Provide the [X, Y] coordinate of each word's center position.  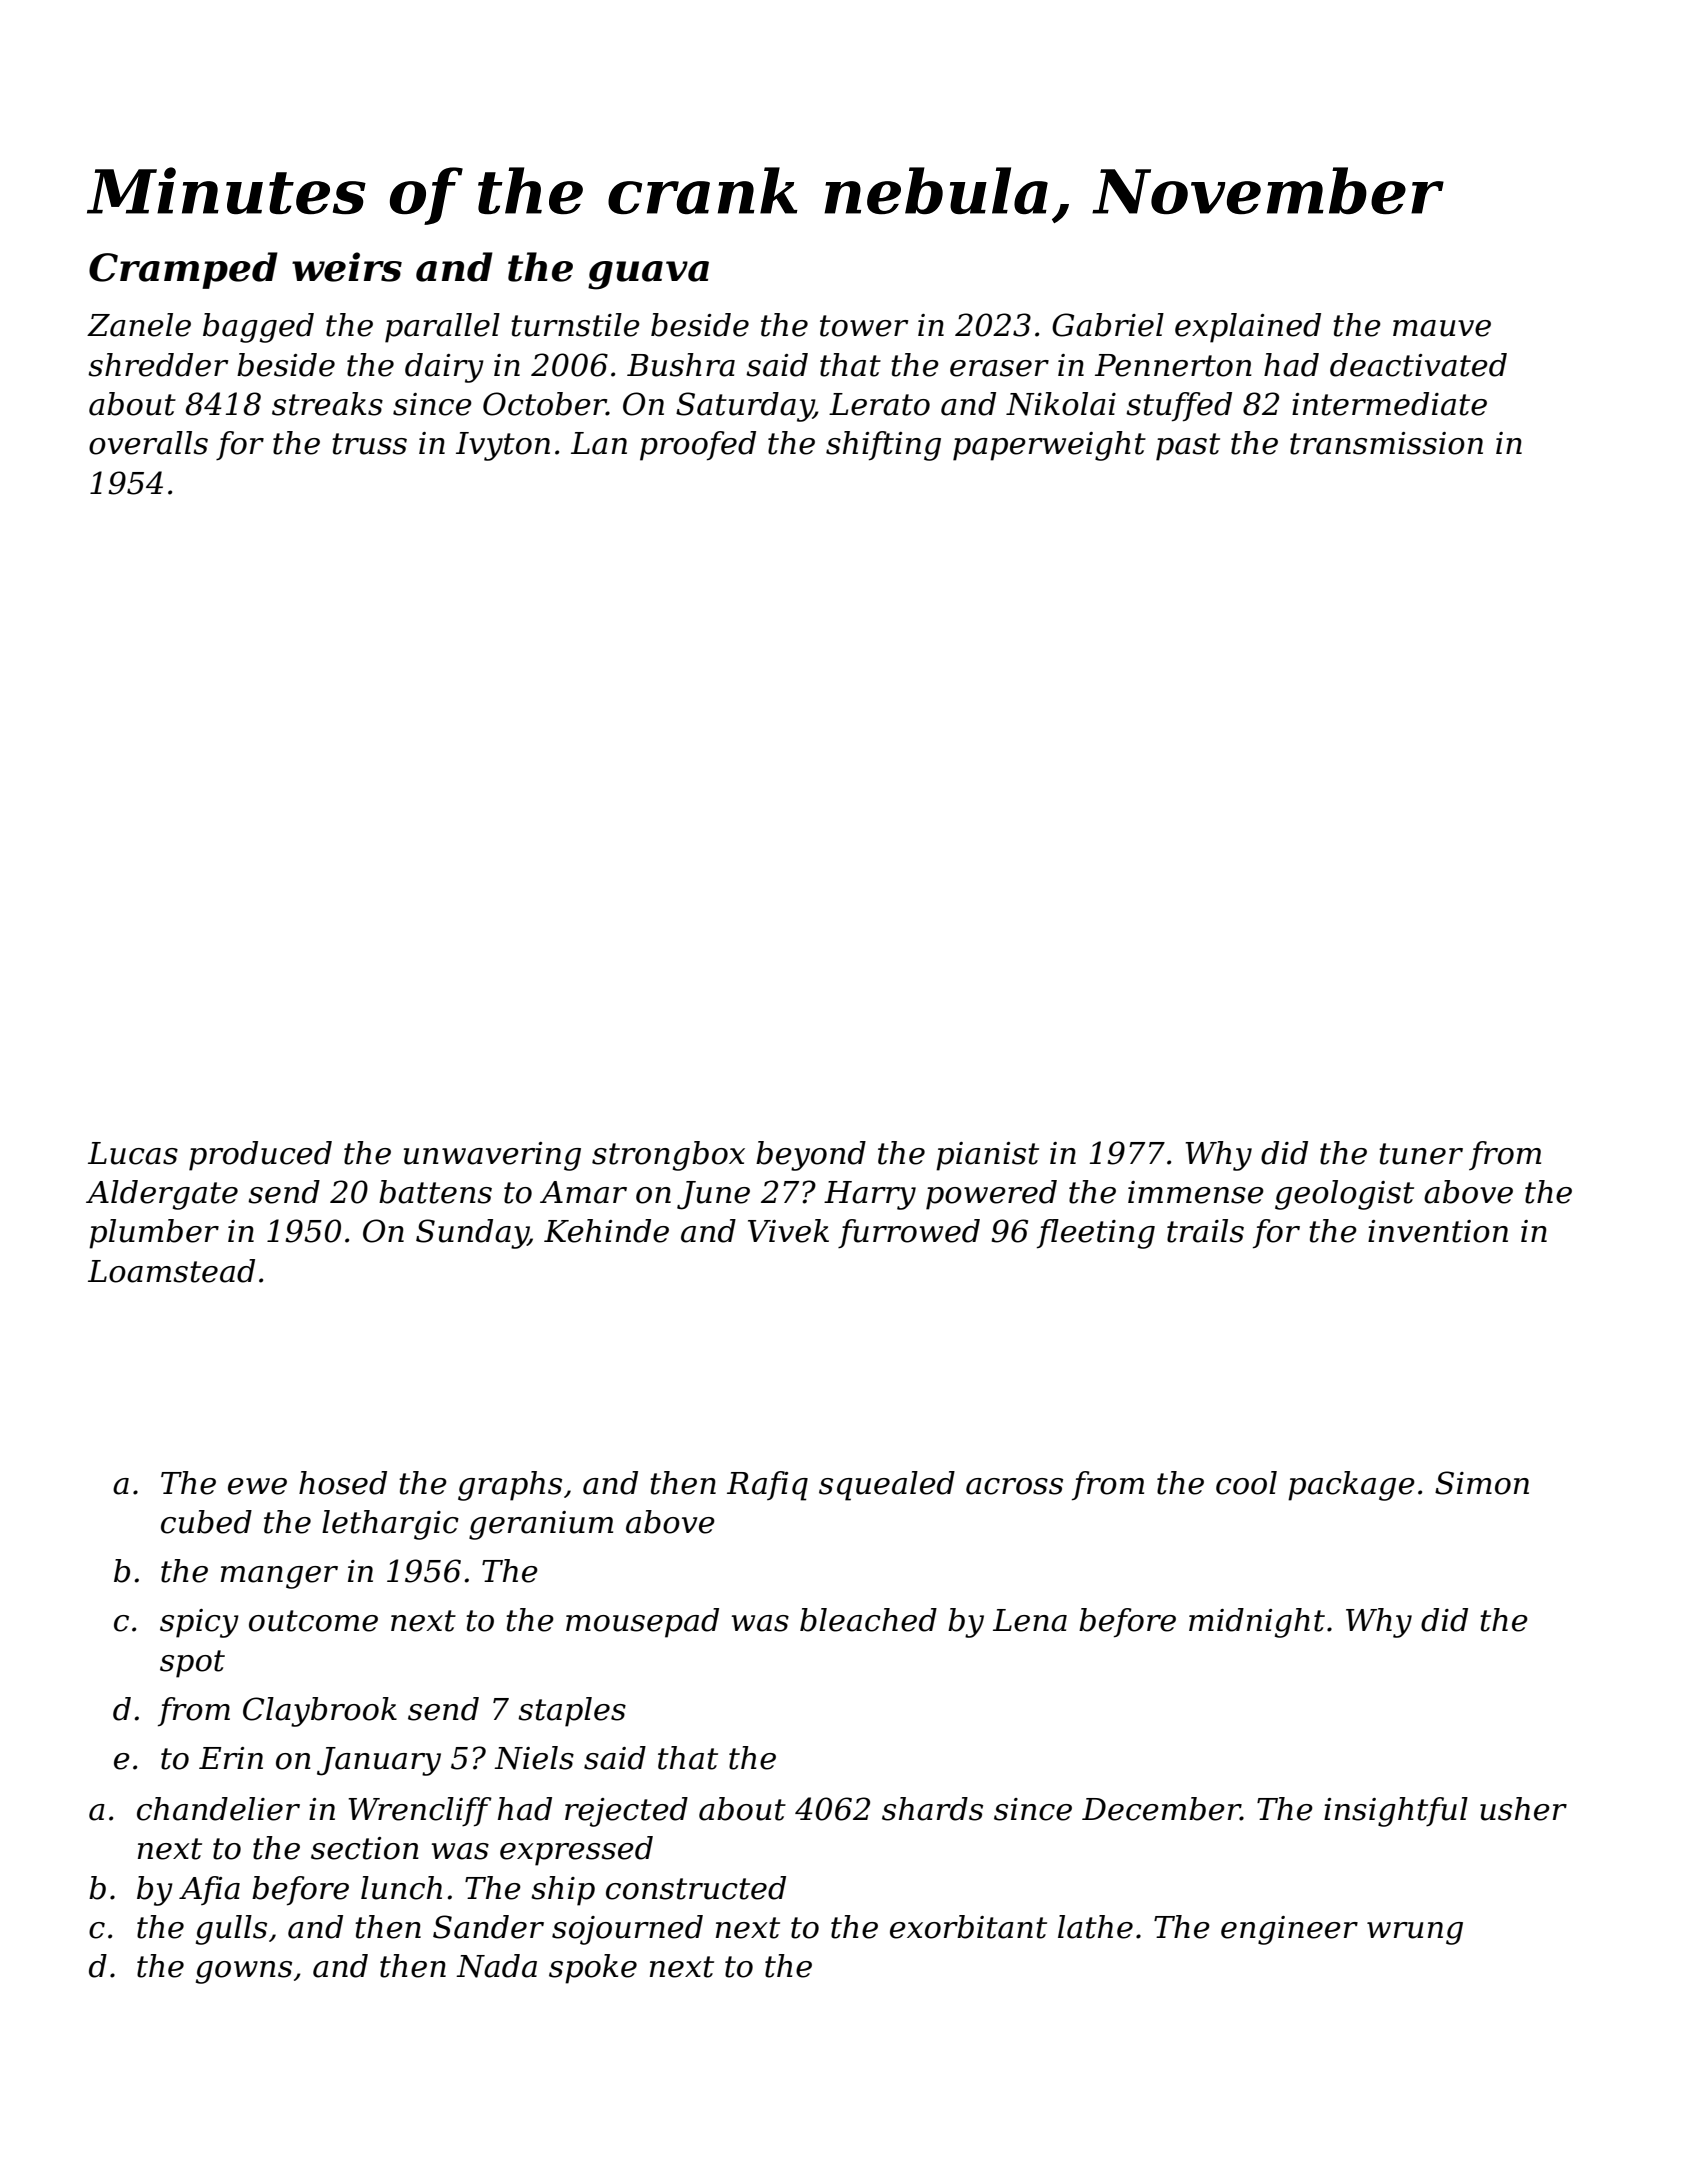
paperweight [1049, 446]
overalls [148, 443]
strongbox [668, 1156]
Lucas [133, 1153]
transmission [1386, 443]
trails [1205, 1231]
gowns [244, 1972]
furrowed [909, 1233]
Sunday [472, 1234]
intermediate [1389, 404]
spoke [593, 1969]
